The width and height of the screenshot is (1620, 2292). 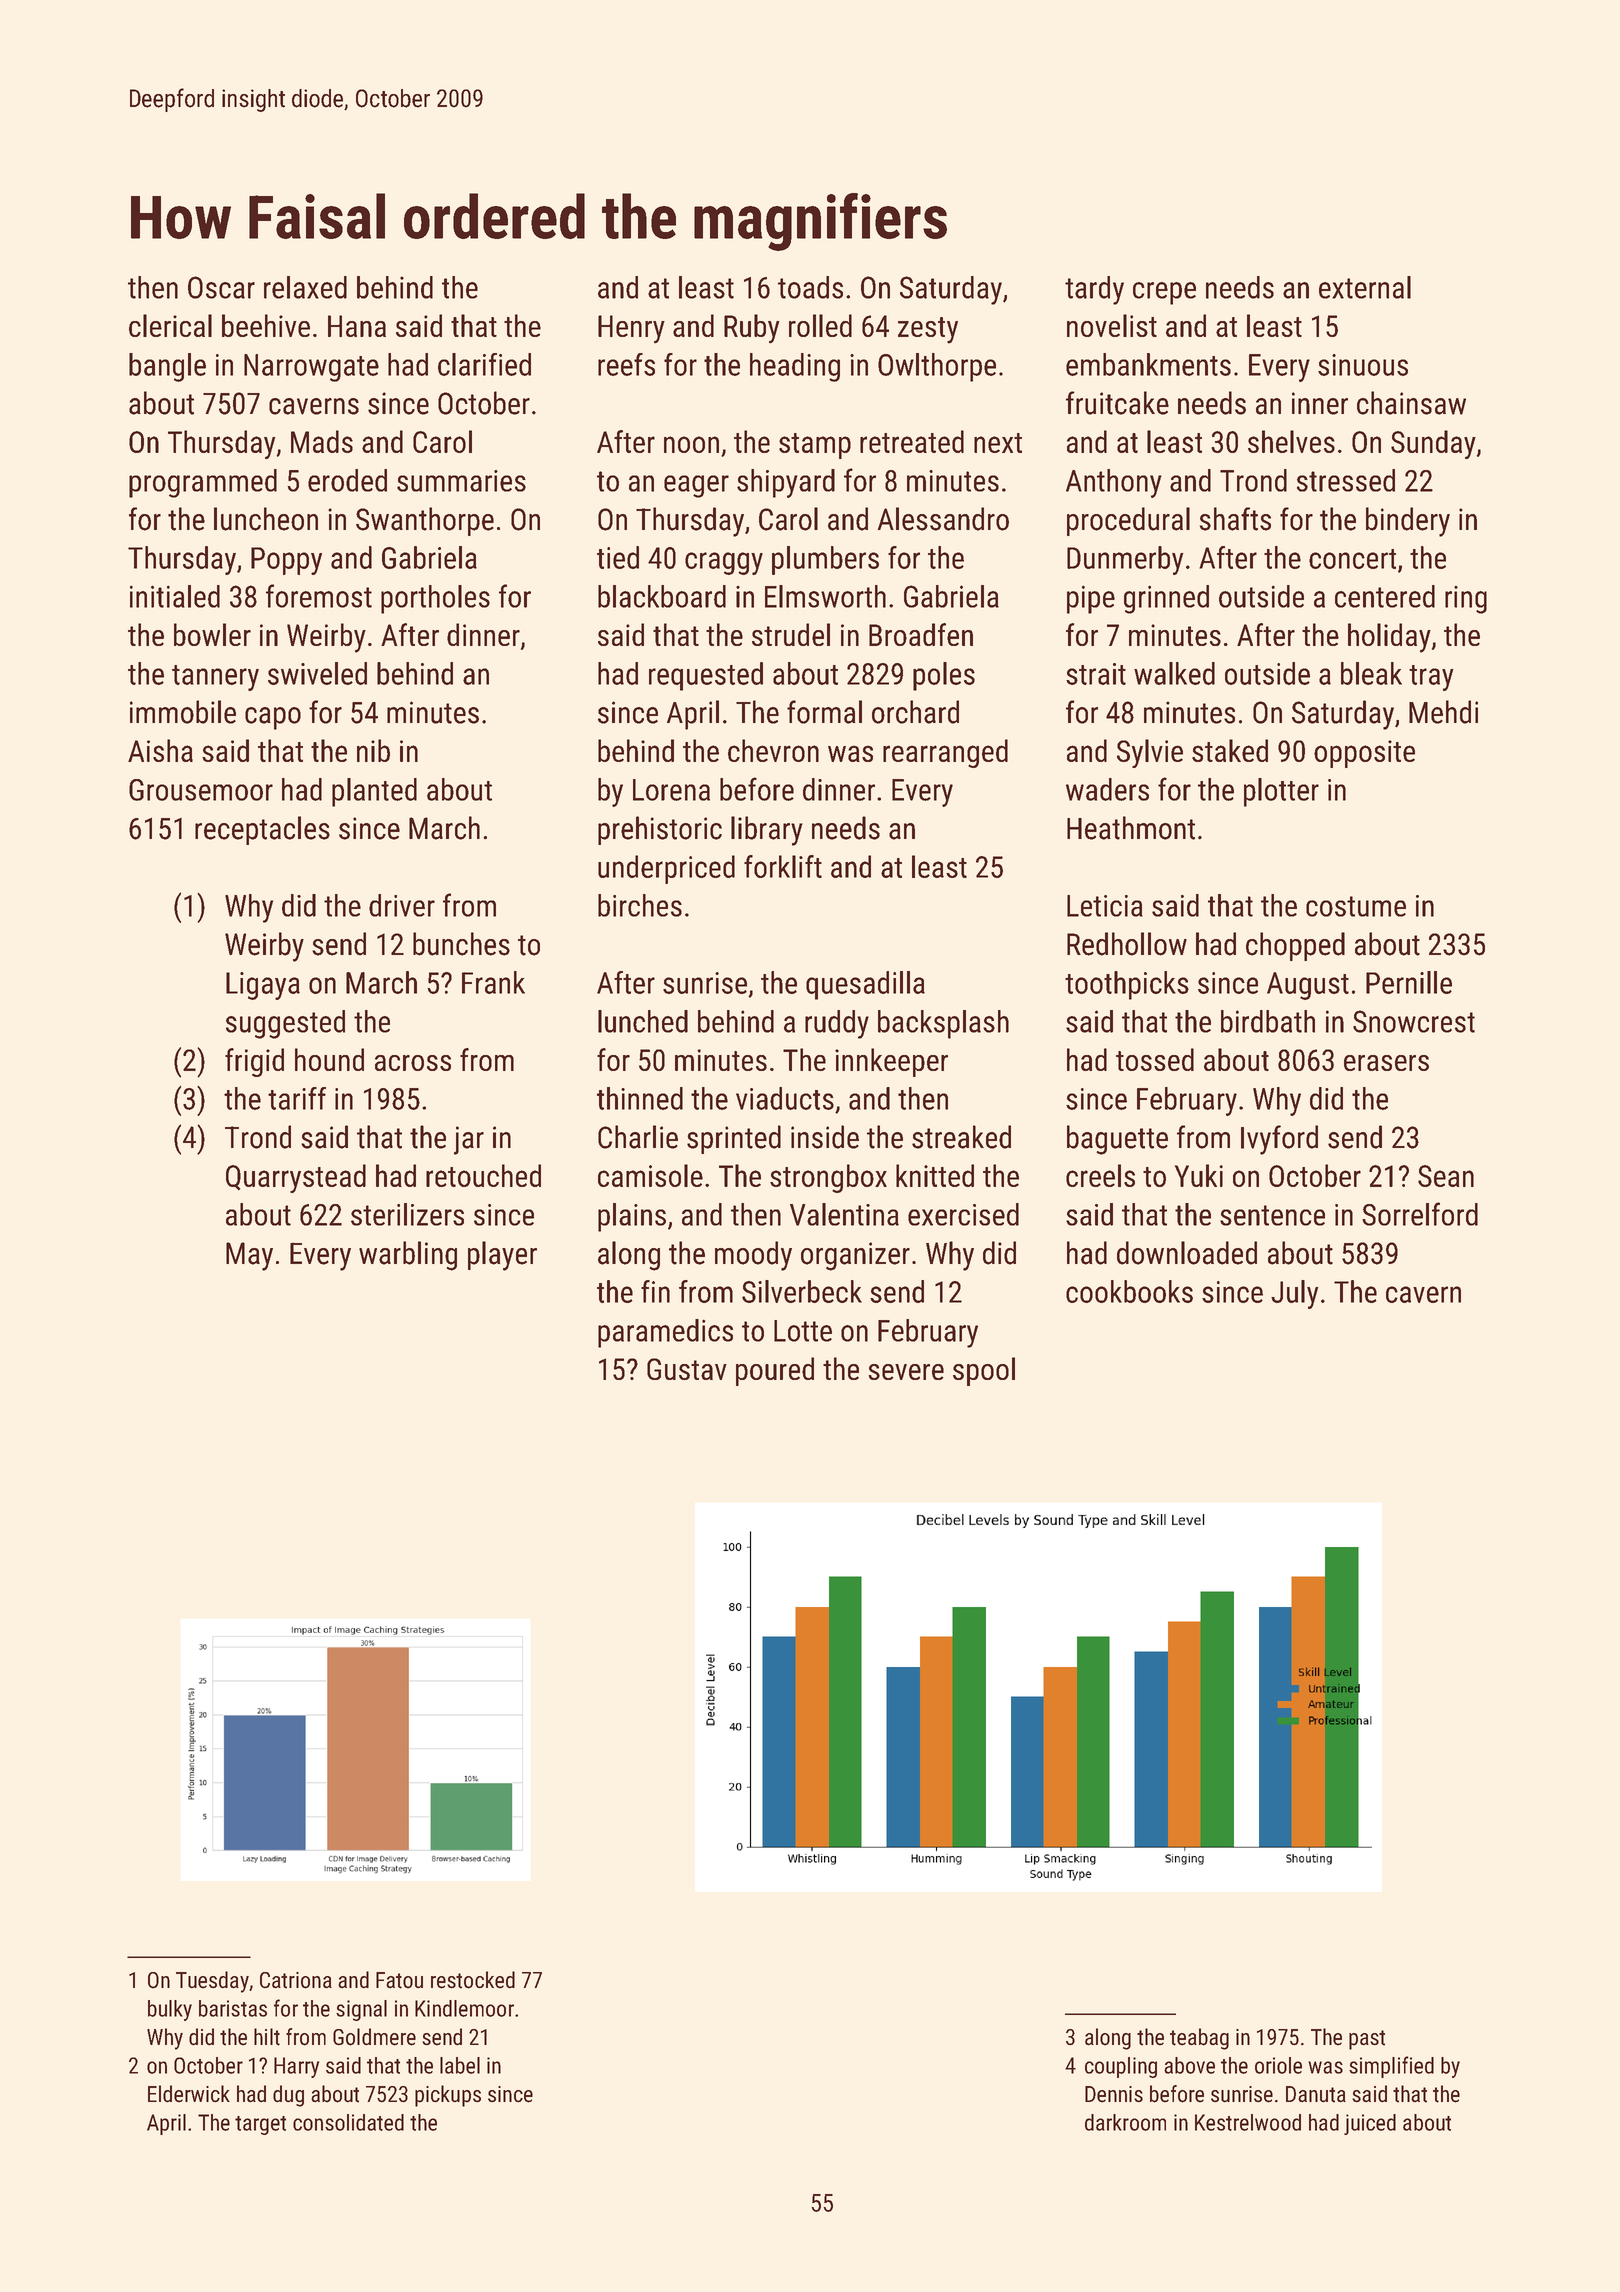 I want to click on restocked, so click(x=473, y=1980).
